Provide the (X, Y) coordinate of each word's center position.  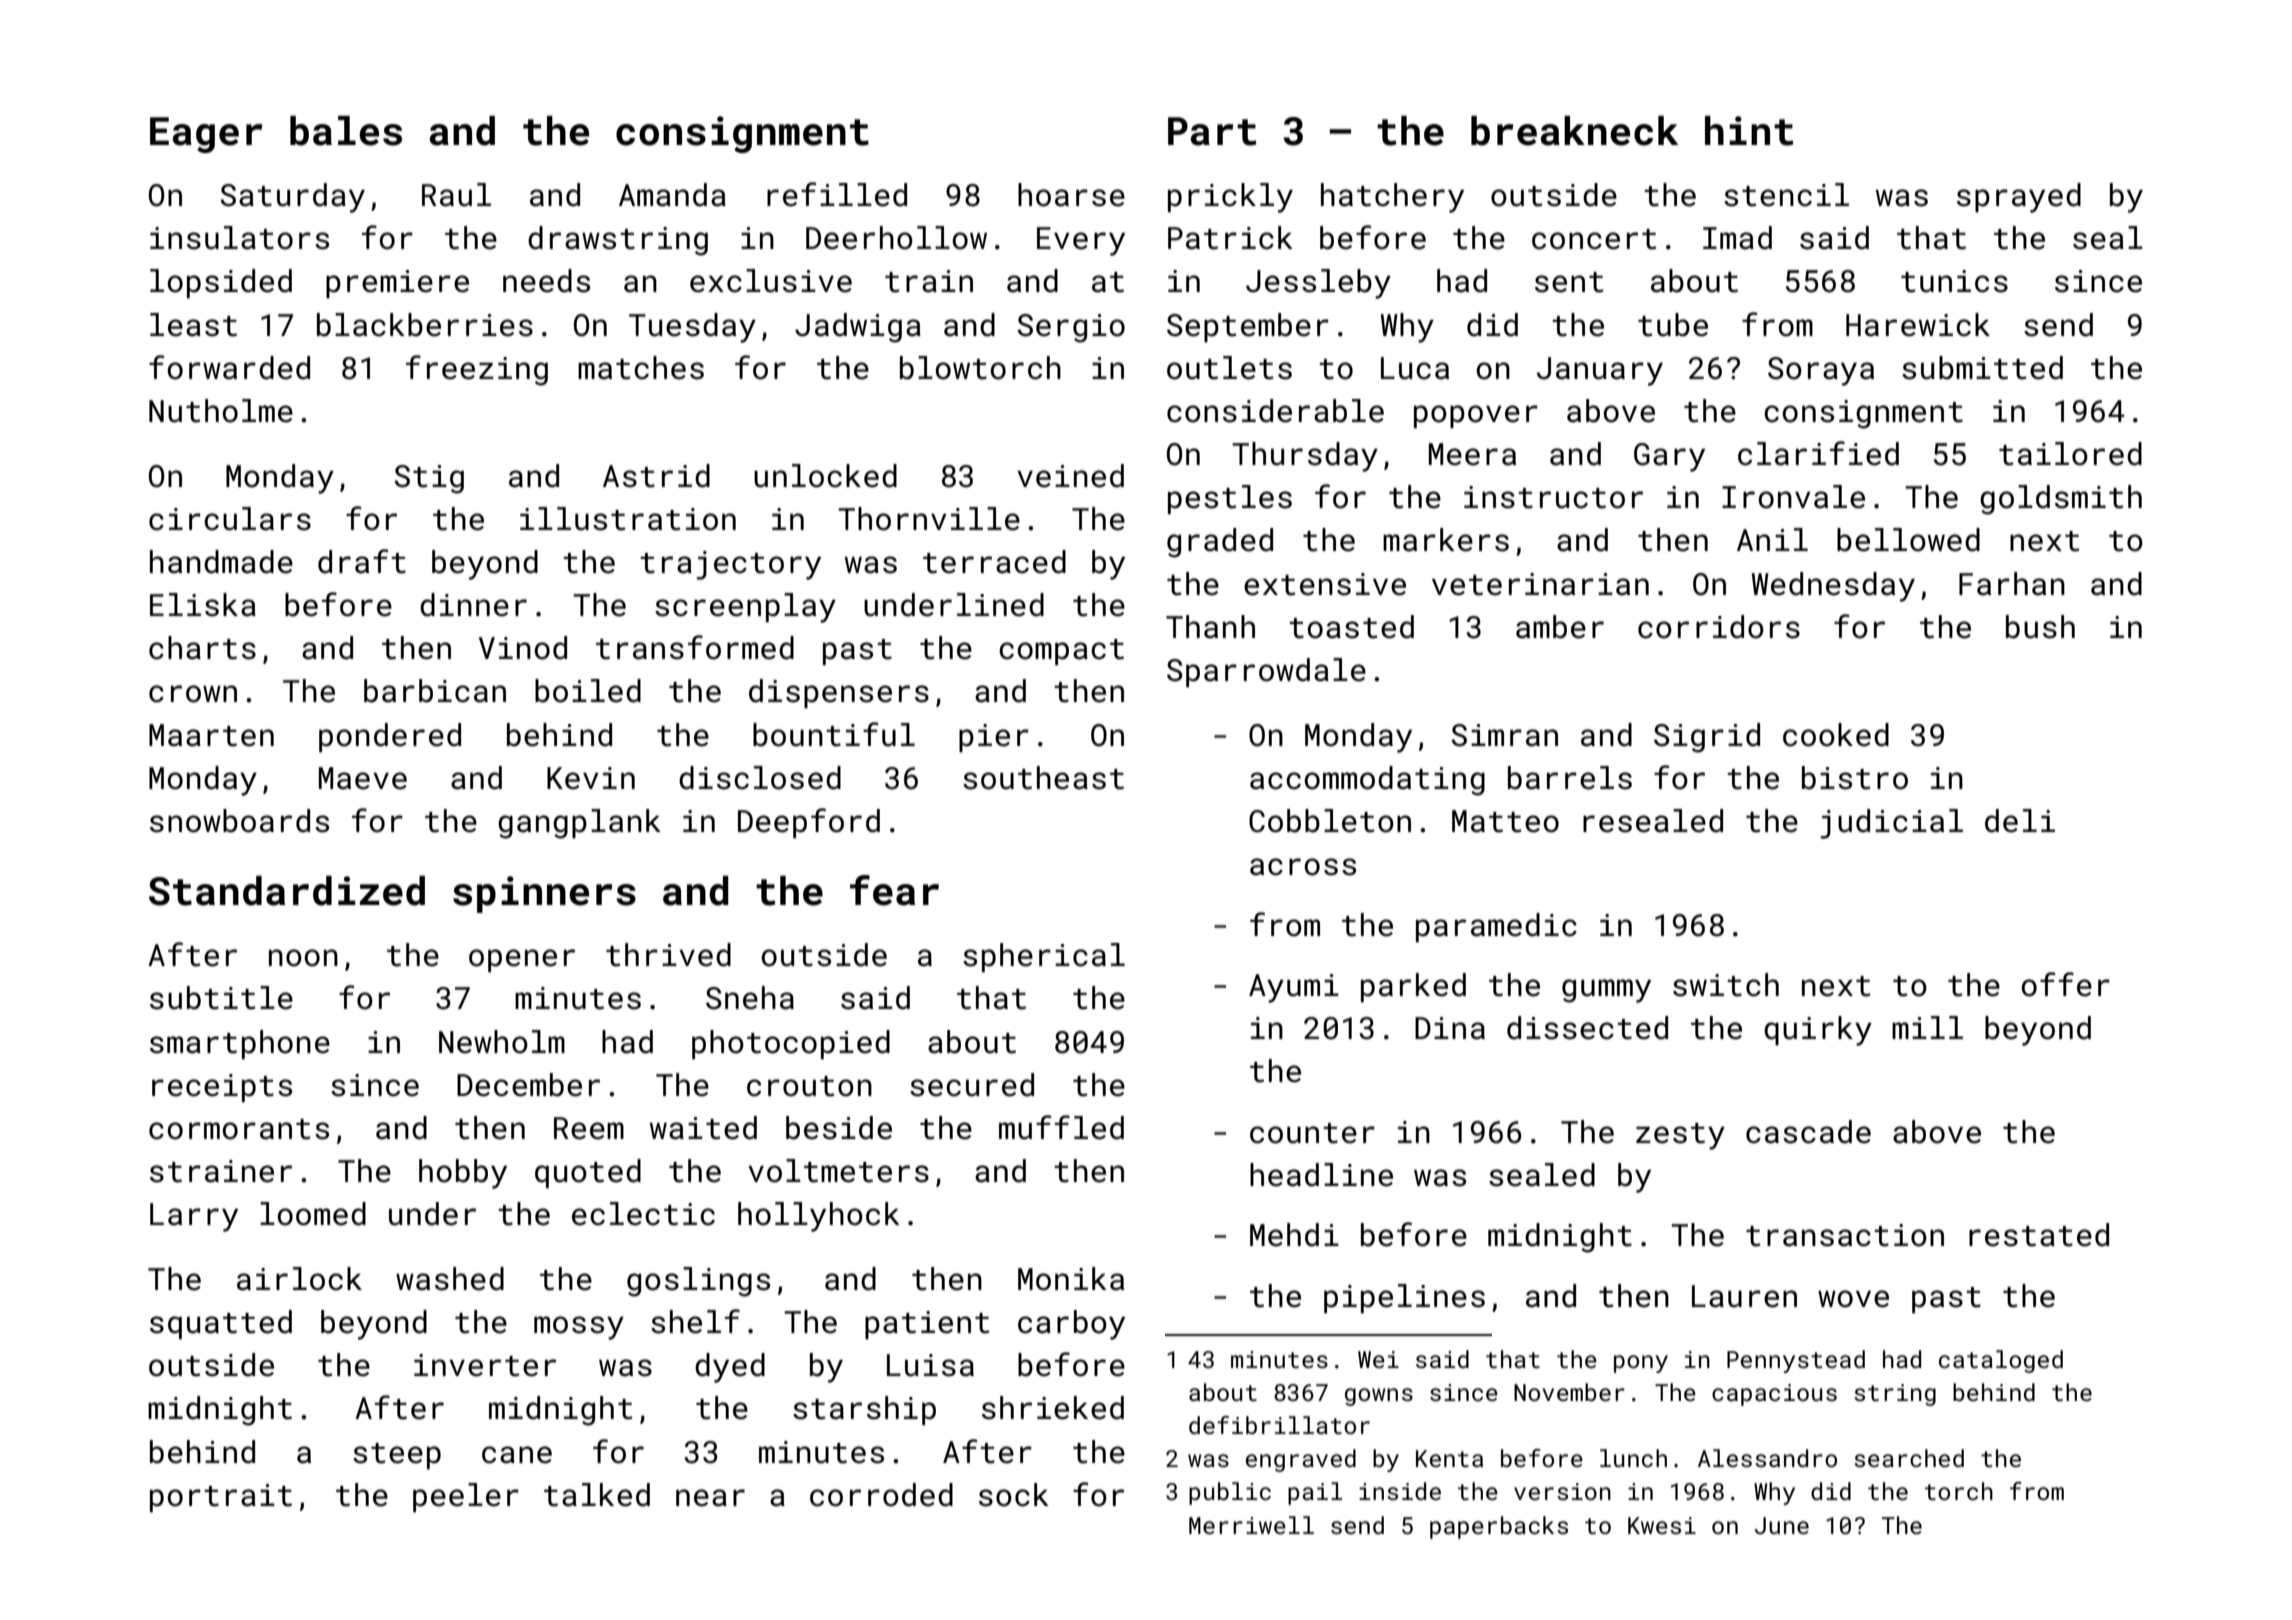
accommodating (1367, 781)
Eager (206, 135)
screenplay (745, 608)
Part (1212, 131)
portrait (221, 1498)
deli (2020, 821)
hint (1749, 131)
